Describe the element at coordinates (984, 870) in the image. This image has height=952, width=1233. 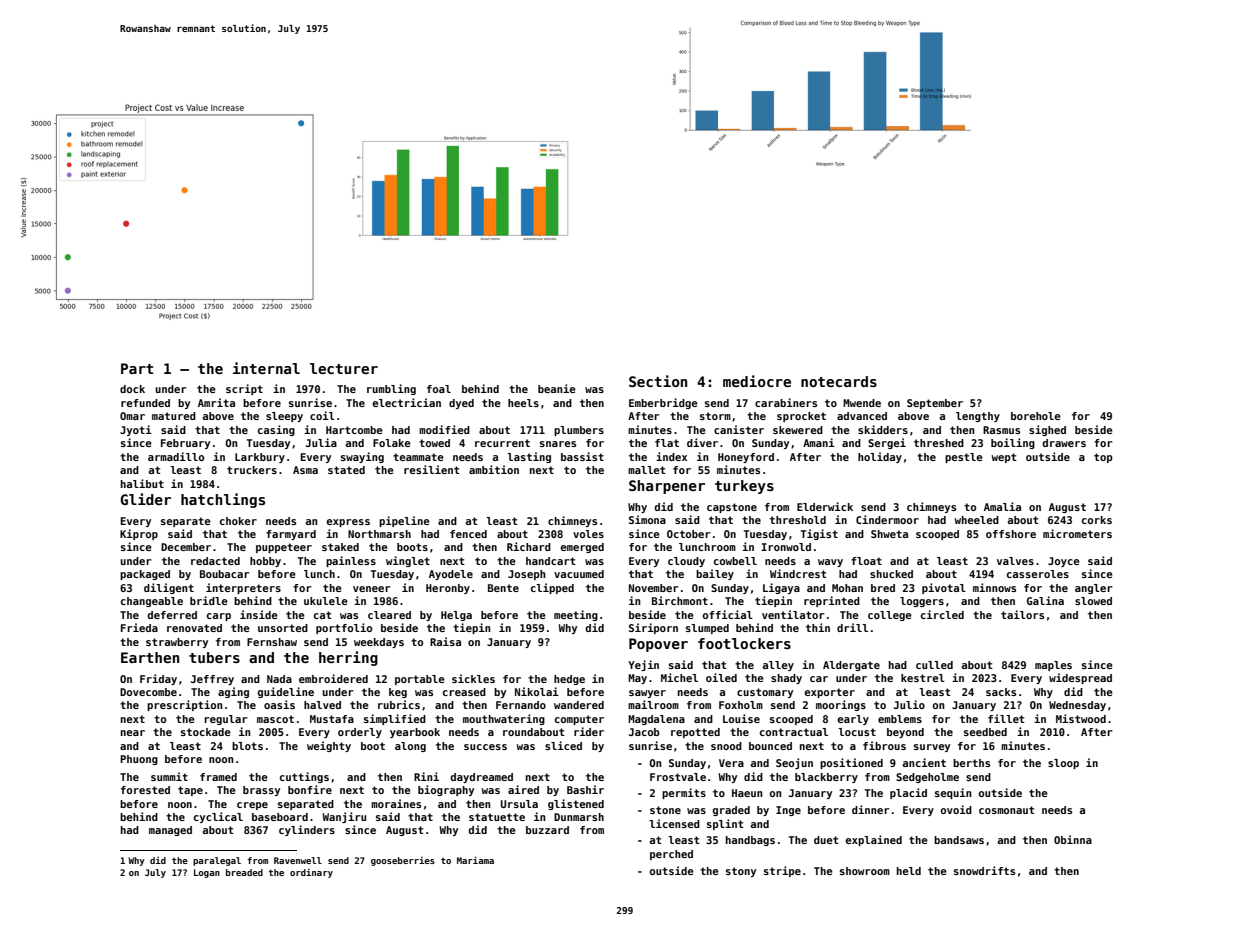
I see `snowdrifts` at that location.
